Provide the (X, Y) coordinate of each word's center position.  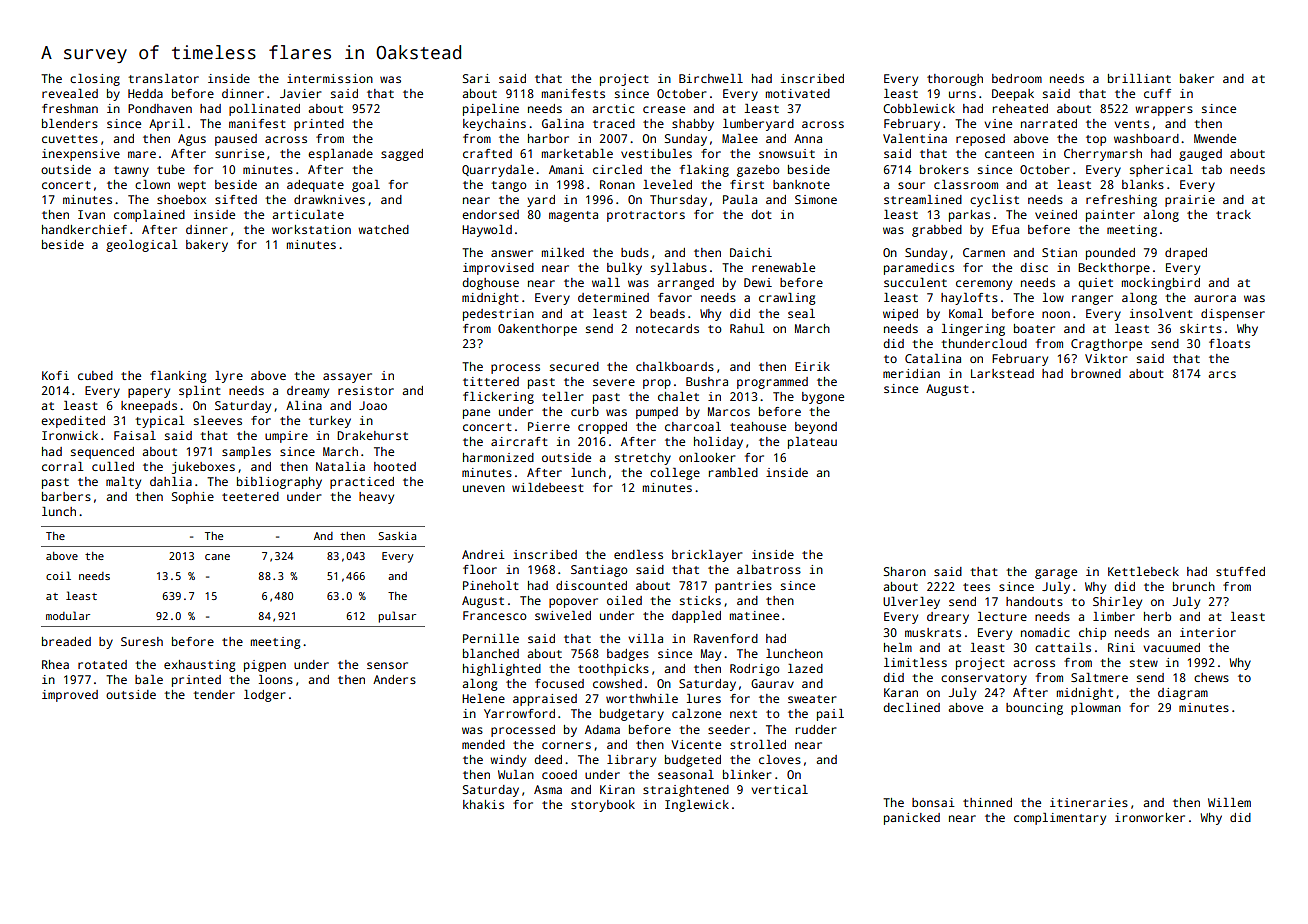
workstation (311, 229)
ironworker (1150, 817)
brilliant (1139, 78)
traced (614, 123)
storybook (603, 806)
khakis (483, 804)
